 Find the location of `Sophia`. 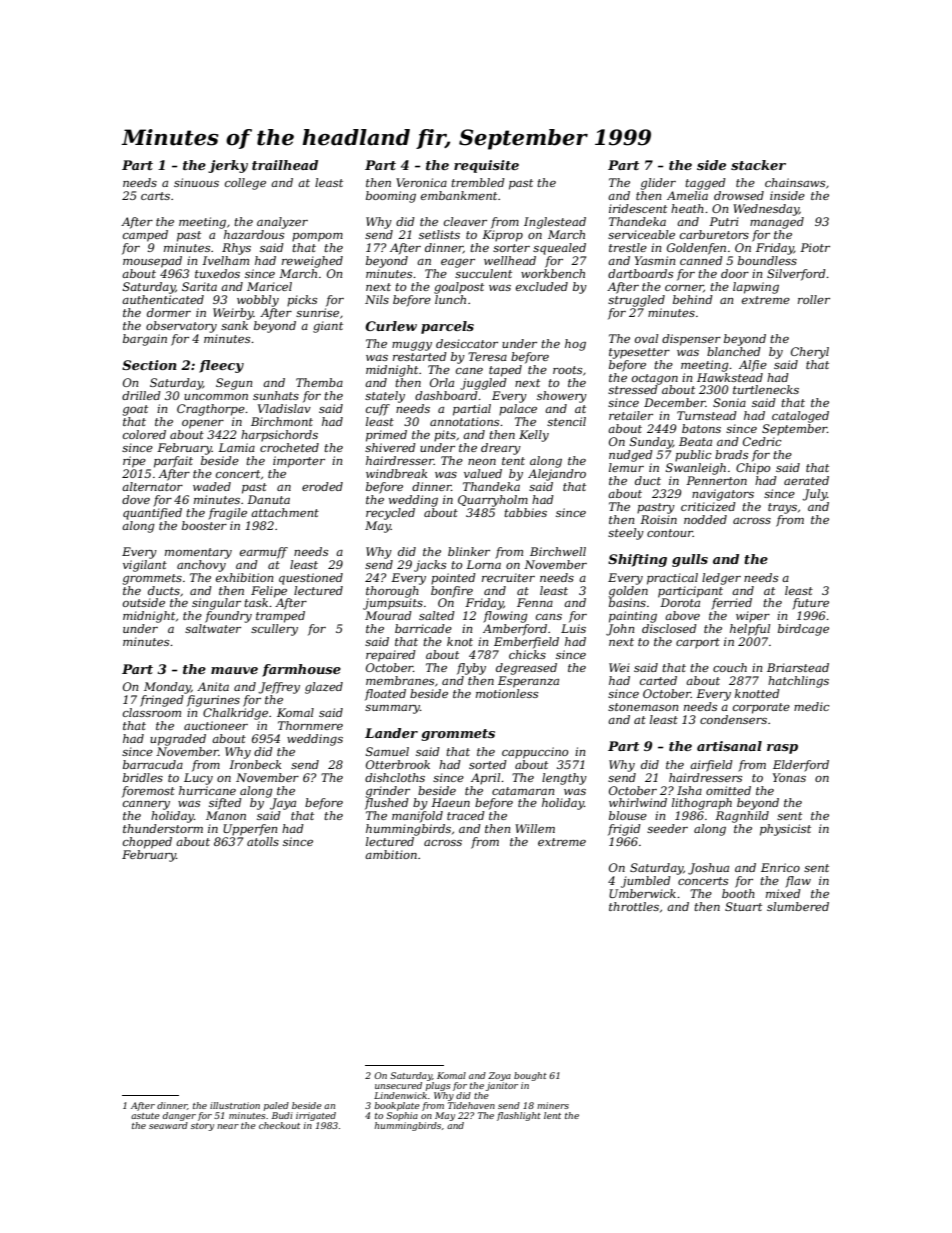

Sophia is located at coordinates (402, 1116).
